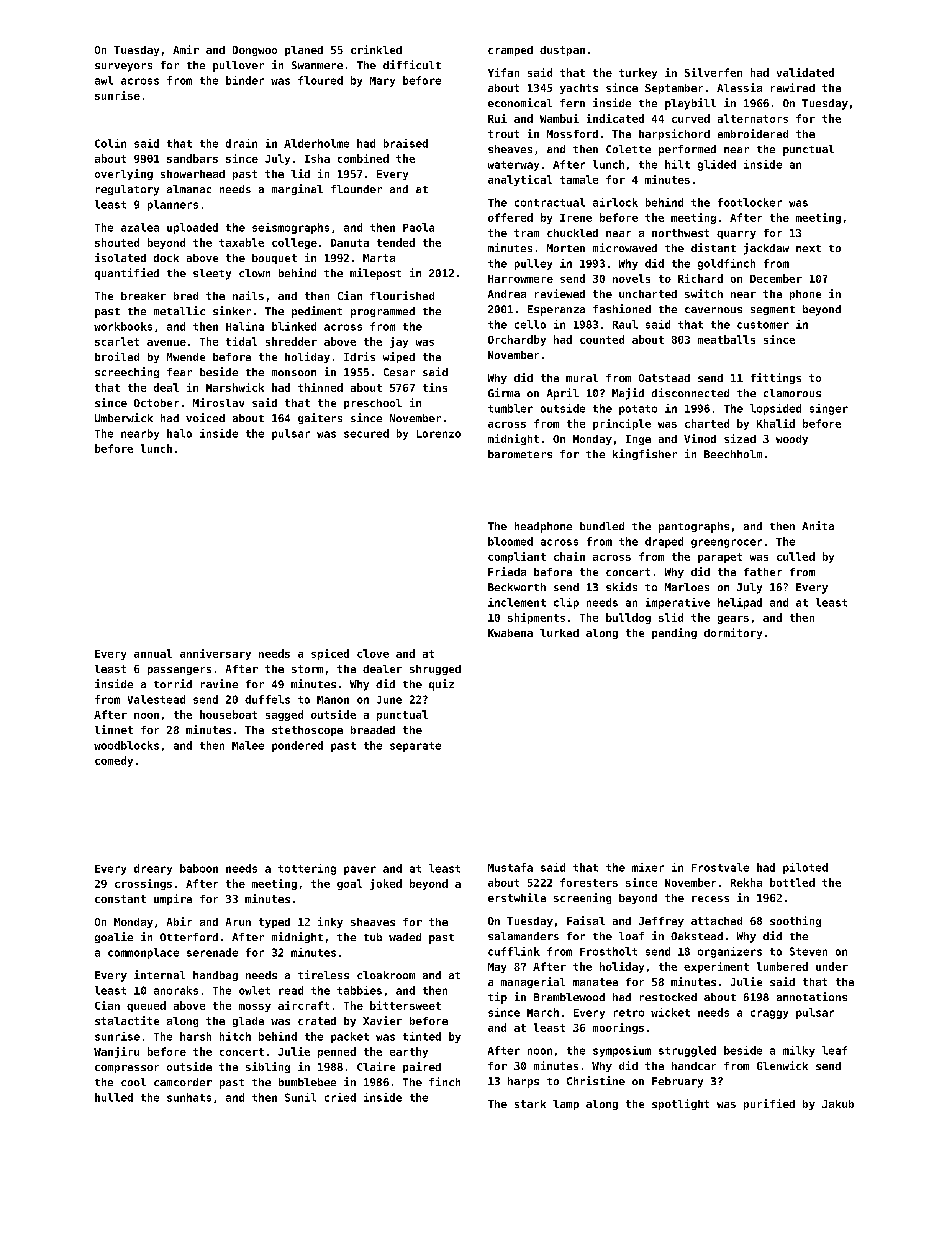 This page has width=952, height=1233. What do you see at coordinates (123, 326) in the page?
I see `workbooks` at bounding box center [123, 326].
